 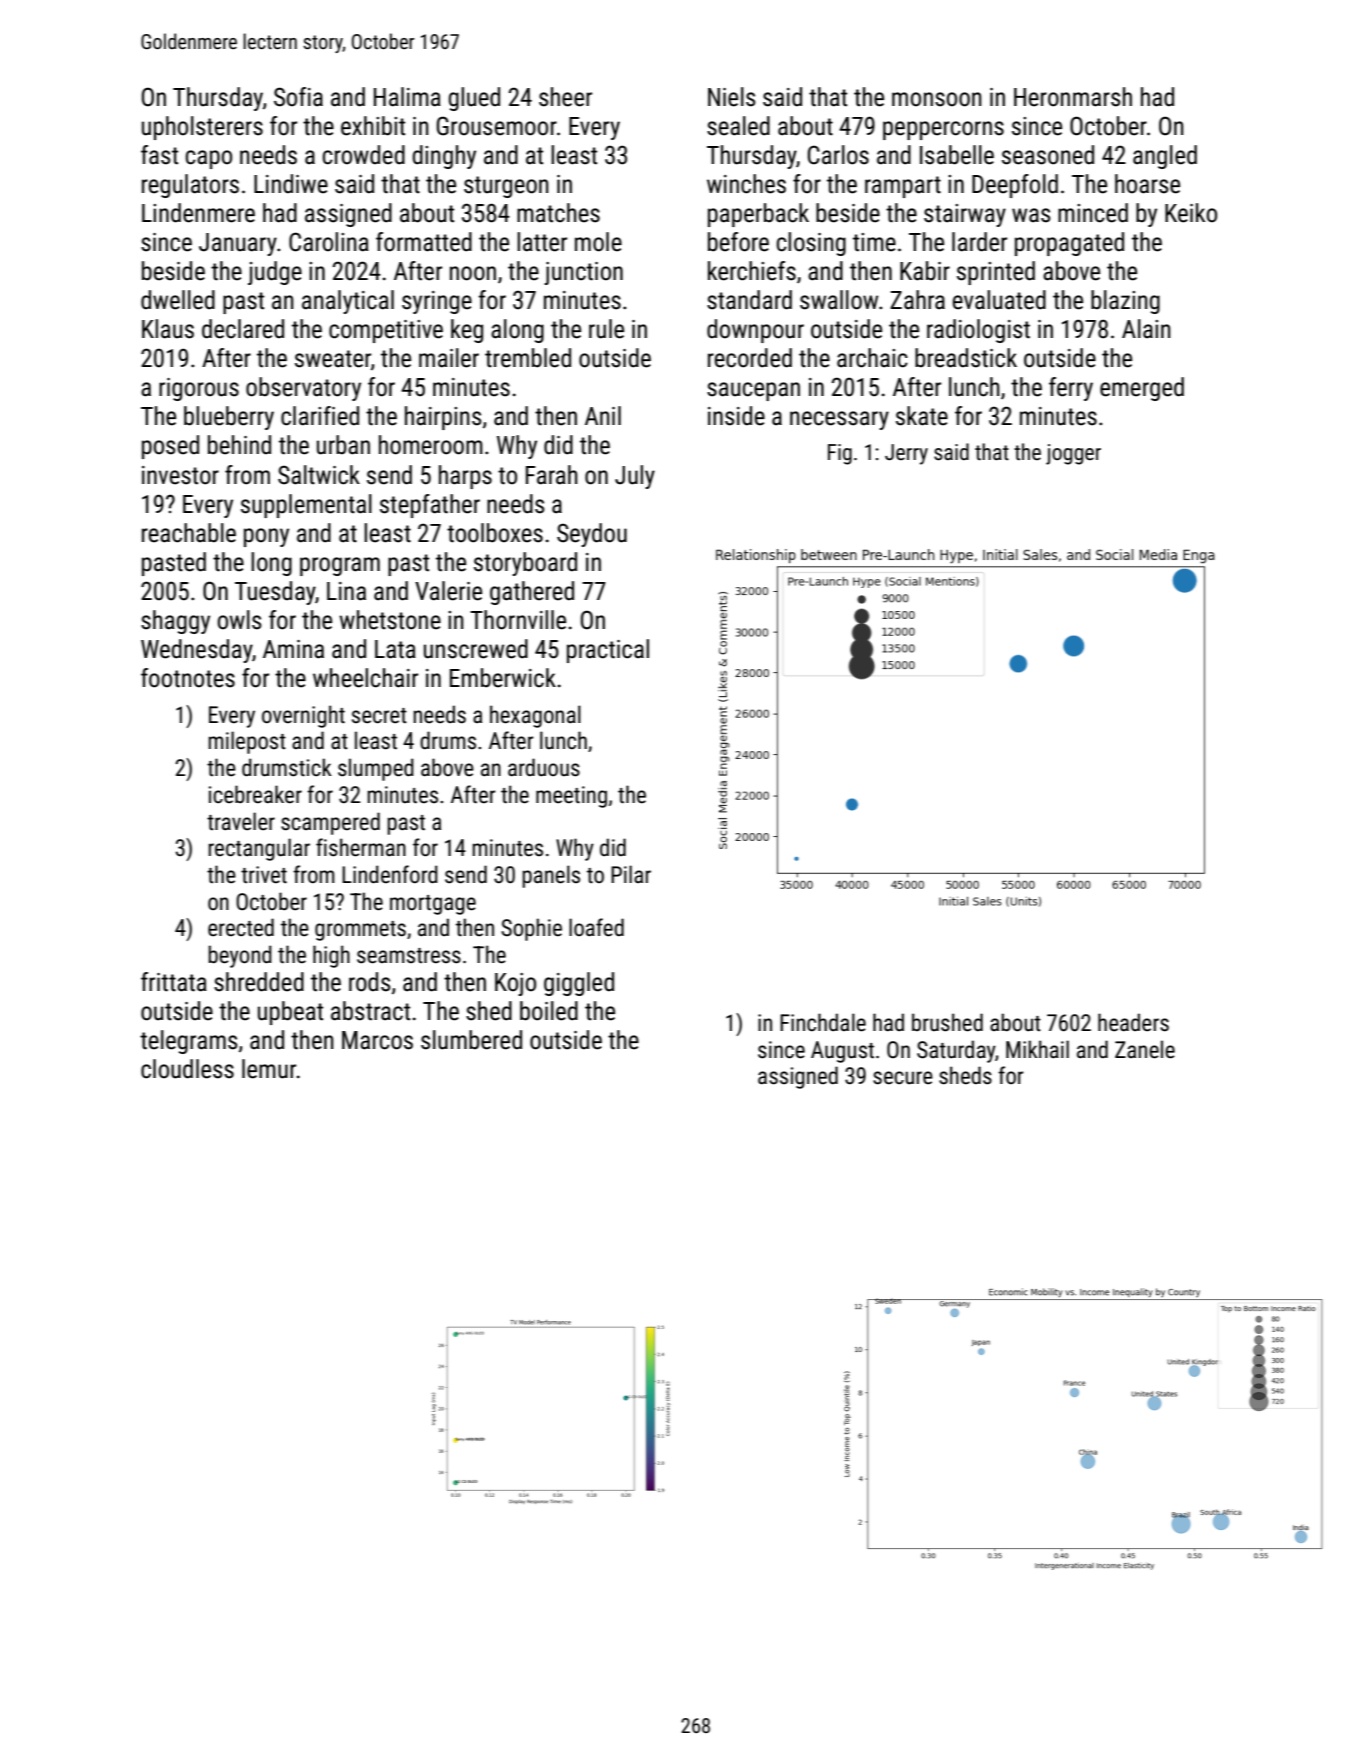 I want to click on dwelled, so click(x=178, y=300).
